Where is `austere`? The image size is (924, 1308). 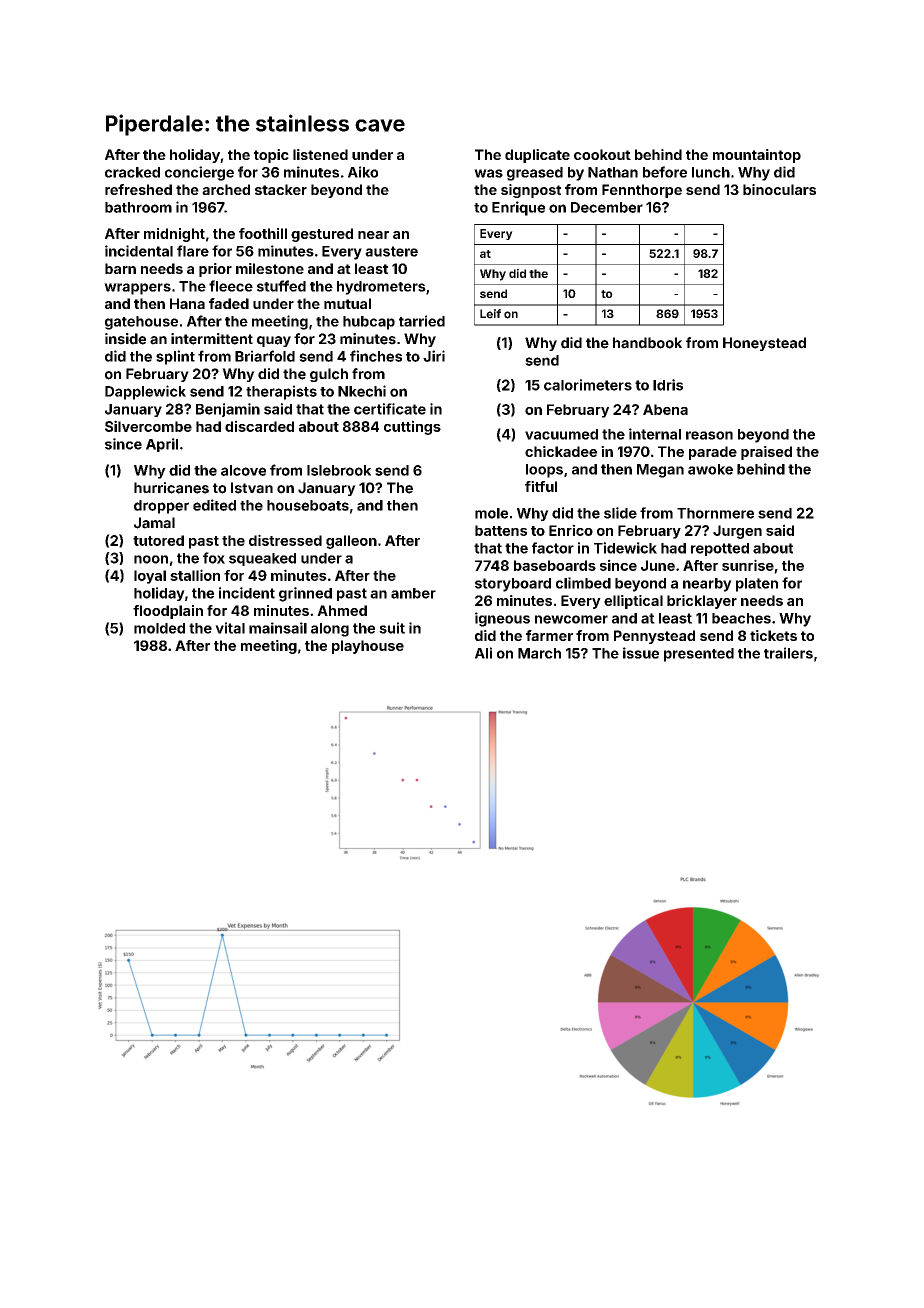
austere is located at coordinates (391, 251).
